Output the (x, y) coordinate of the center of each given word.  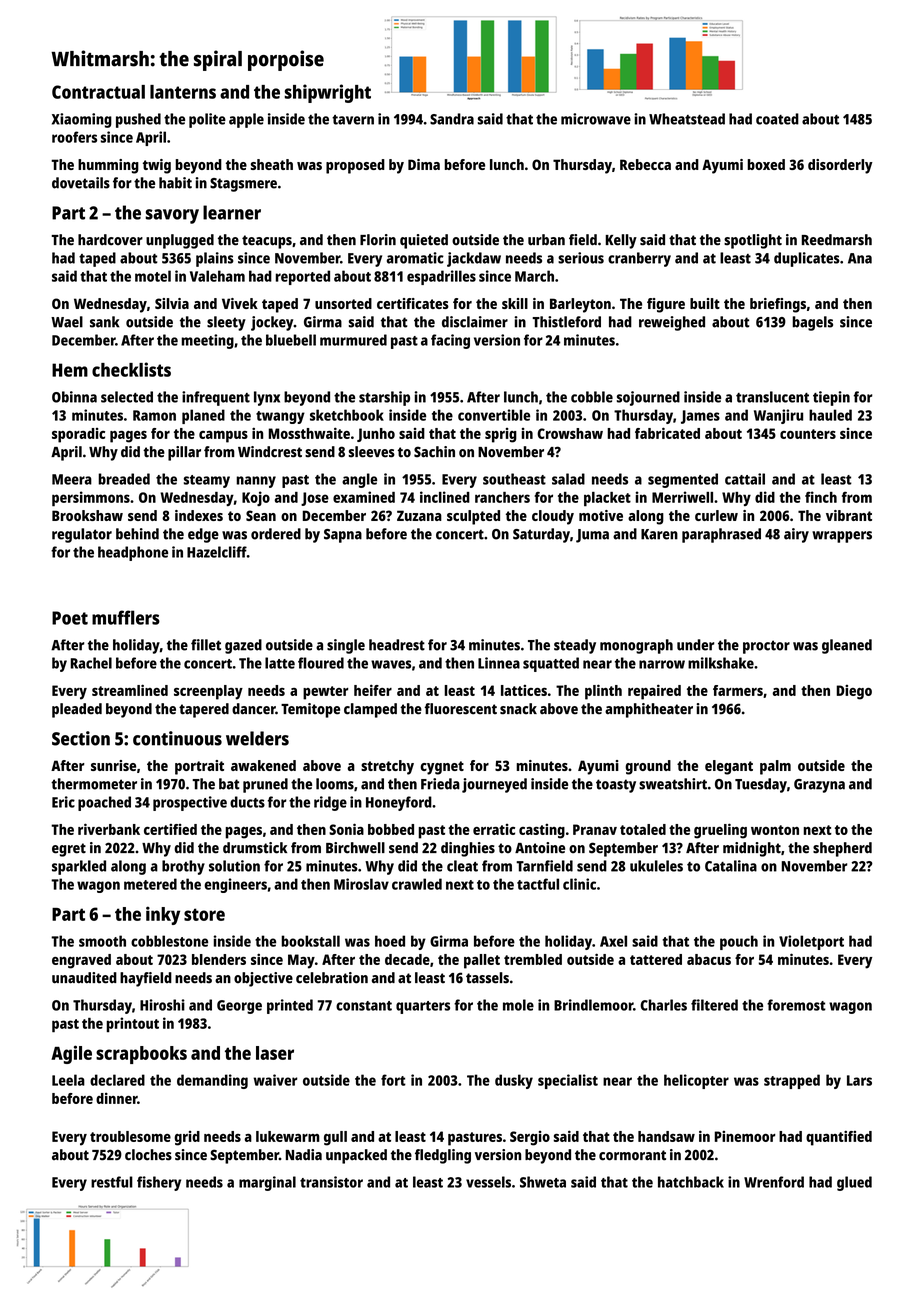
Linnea (499, 663)
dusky (514, 1081)
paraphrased (721, 535)
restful (112, 1182)
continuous (177, 738)
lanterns (183, 92)
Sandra (452, 119)
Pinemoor (745, 1136)
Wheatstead (687, 119)
